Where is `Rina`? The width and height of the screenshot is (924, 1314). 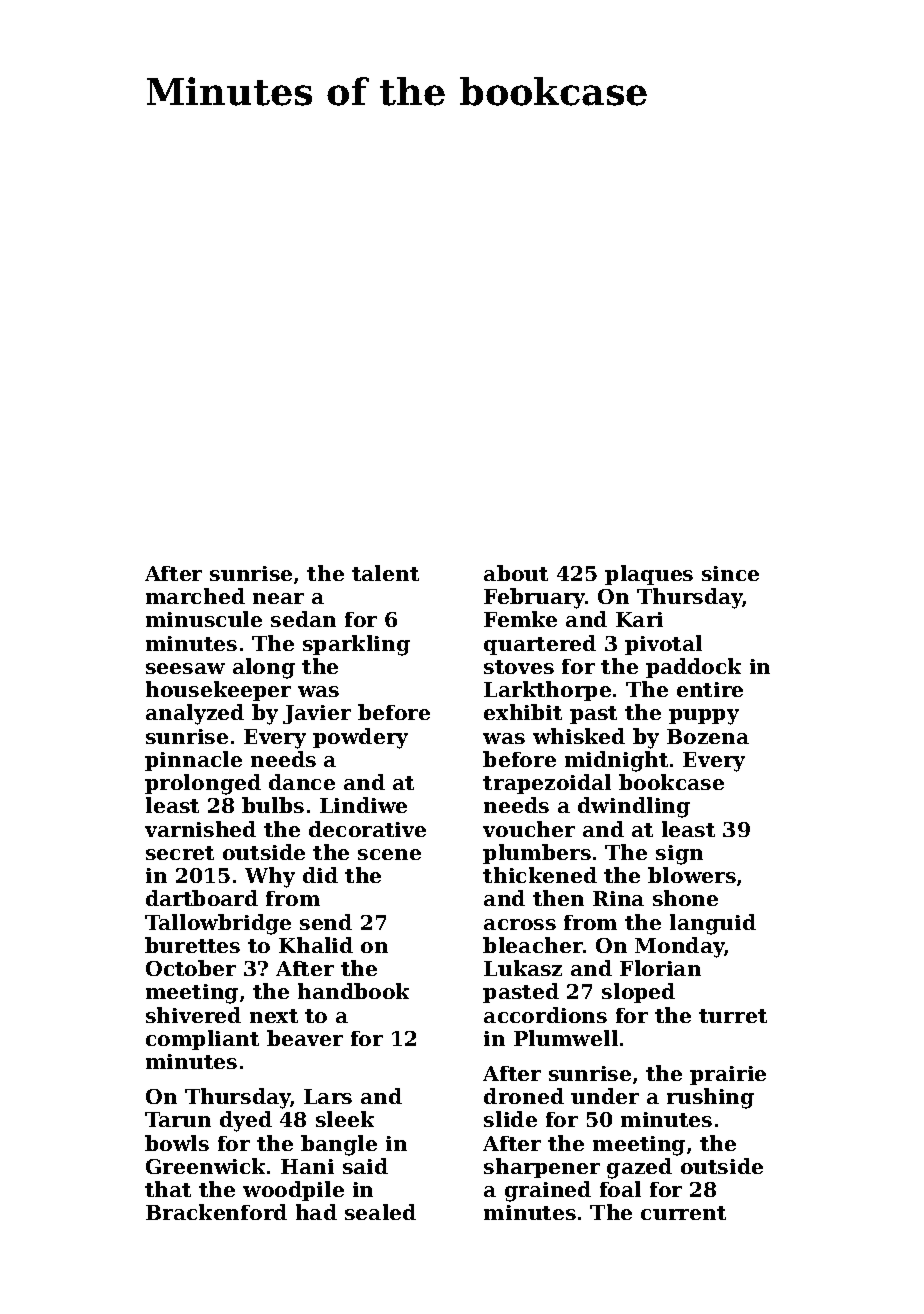 Rina is located at coordinates (618, 898).
